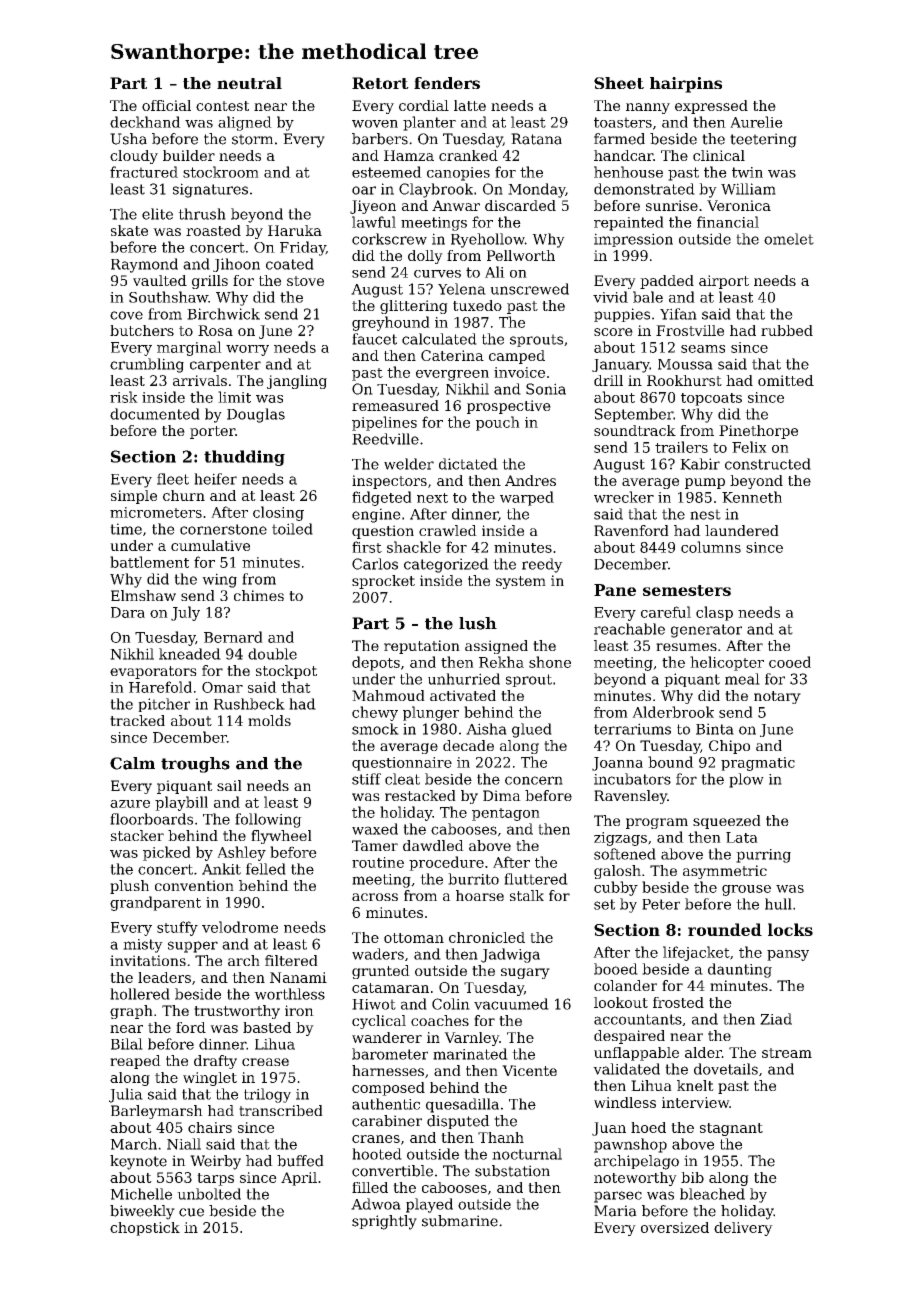 The image size is (924, 1308). Describe the element at coordinates (387, 1121) in the screenshot. I see `carabiner` at that location.
